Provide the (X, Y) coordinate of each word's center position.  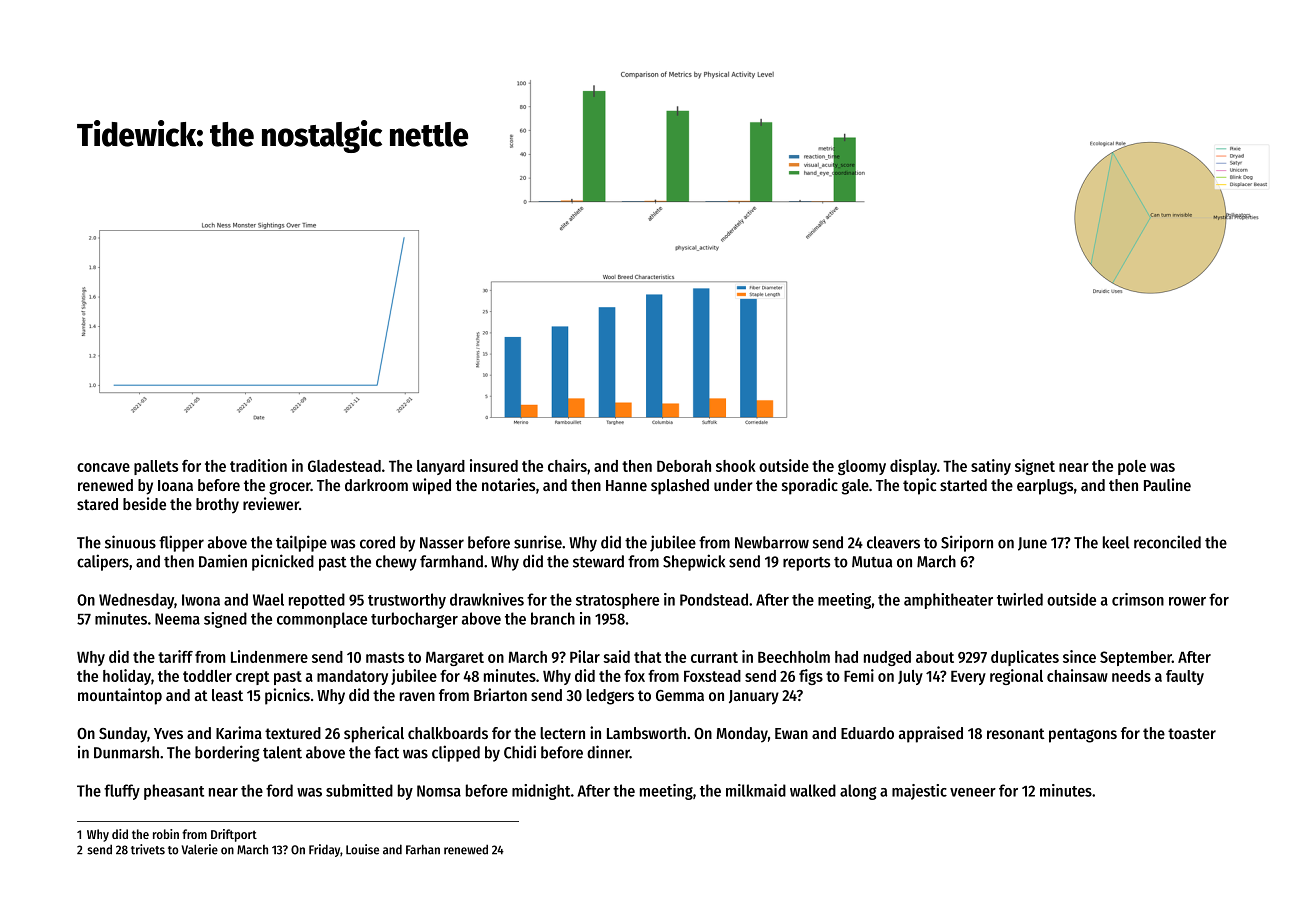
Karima (239, 732)
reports (806, 564)
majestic (919, 792)
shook (736, 466)
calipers (103, 562)
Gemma (680, 695)
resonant (1016, 733)
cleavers (893, 542)
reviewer (271, 503)
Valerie (199, 849)
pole (1132, 467)
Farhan (423, 850)
